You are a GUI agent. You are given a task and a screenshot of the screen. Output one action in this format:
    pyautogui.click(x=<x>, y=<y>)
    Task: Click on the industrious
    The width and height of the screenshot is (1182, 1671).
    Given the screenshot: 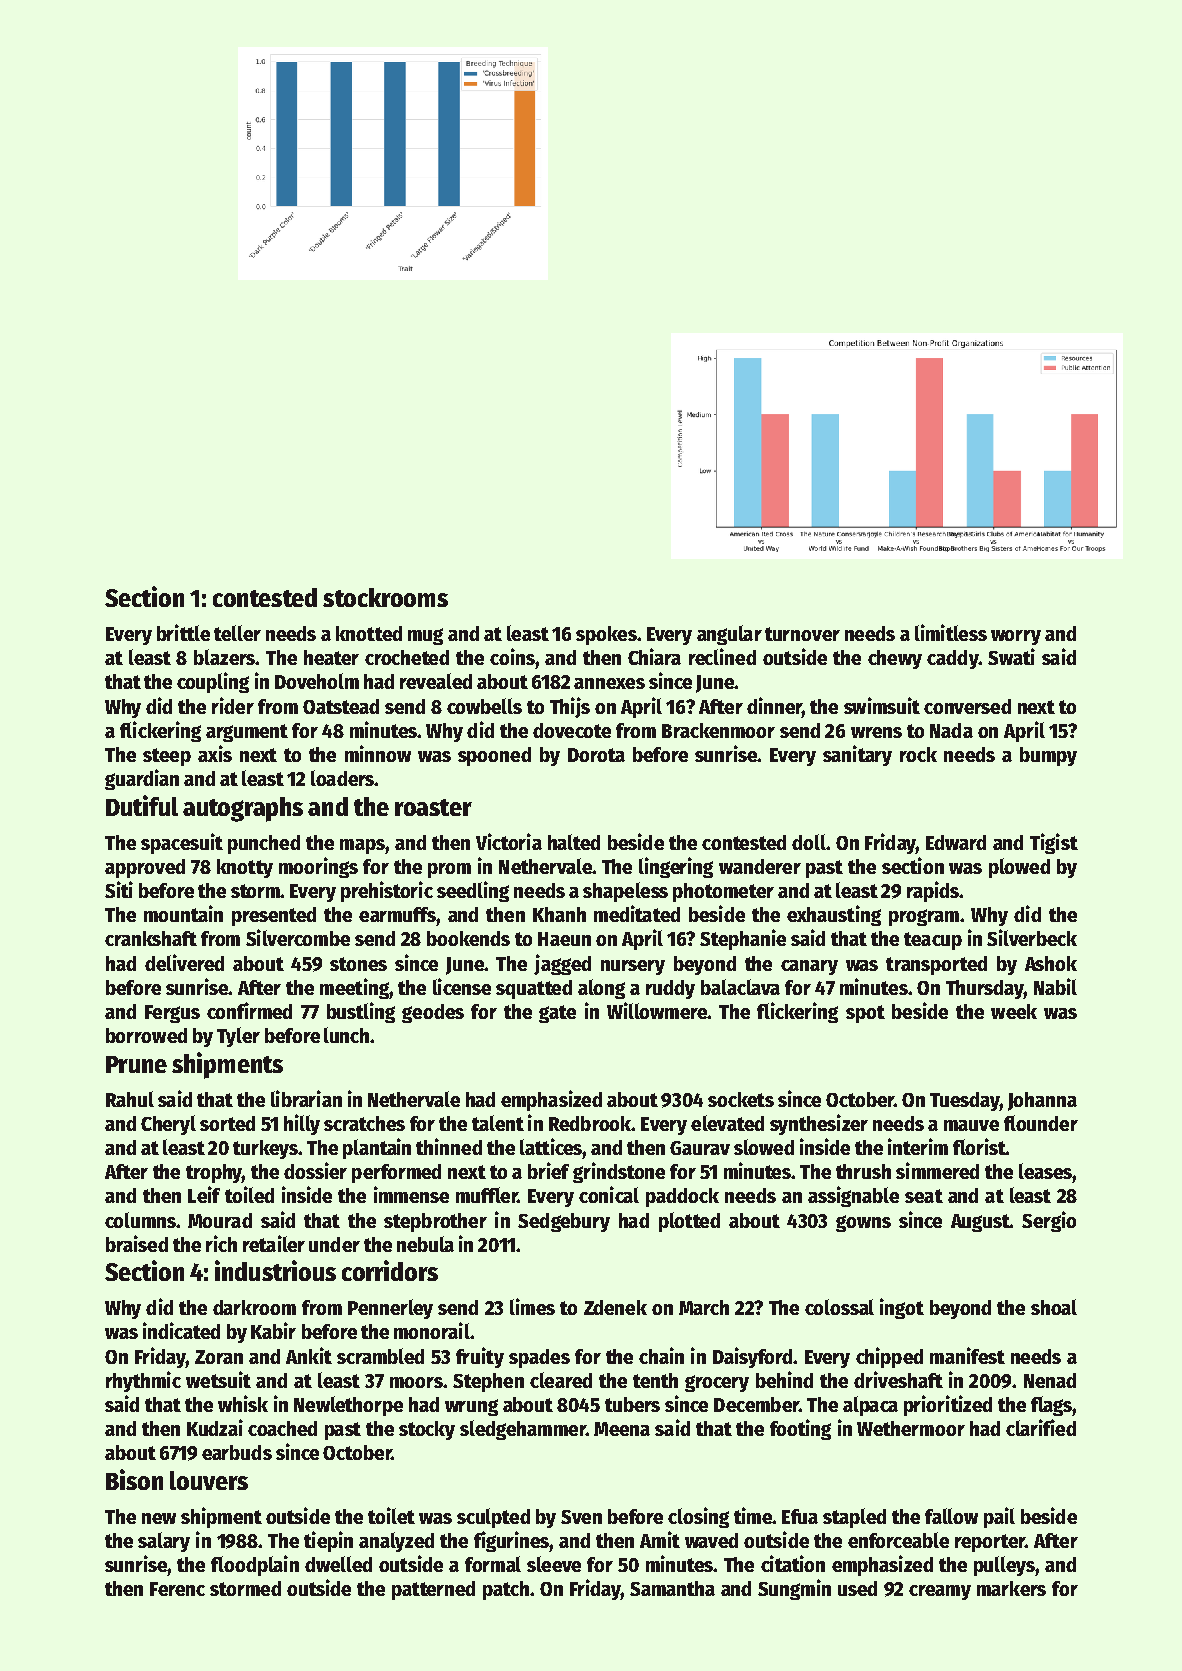 What is the action you would take?
    pyautogui.click(x=275, y=1270)
